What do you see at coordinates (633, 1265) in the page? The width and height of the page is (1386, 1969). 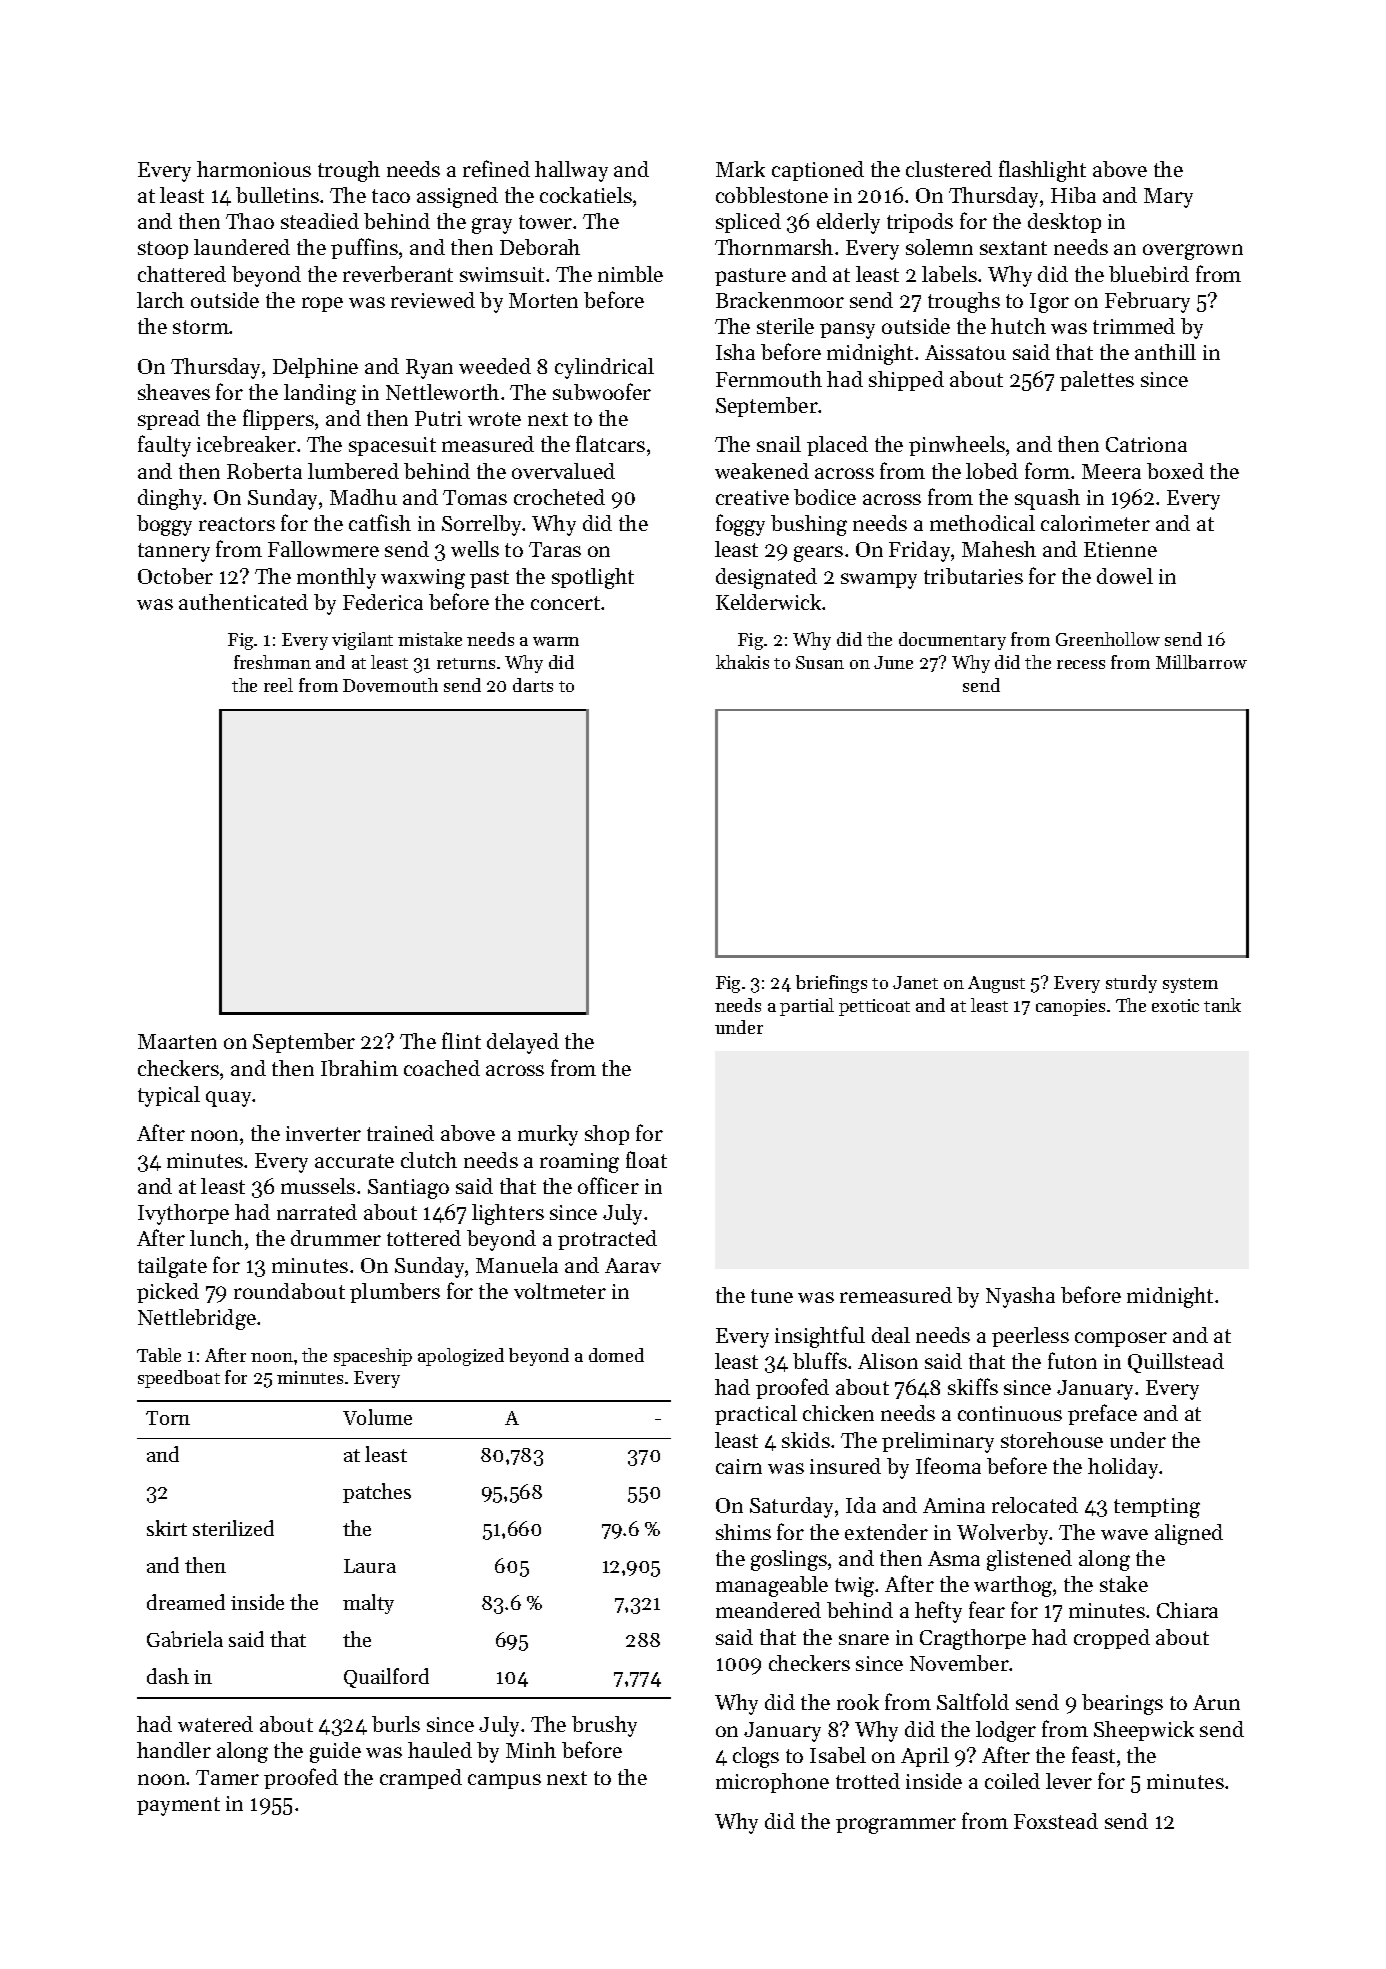 I see `Aarav` at bounding box center [633, 1265].
